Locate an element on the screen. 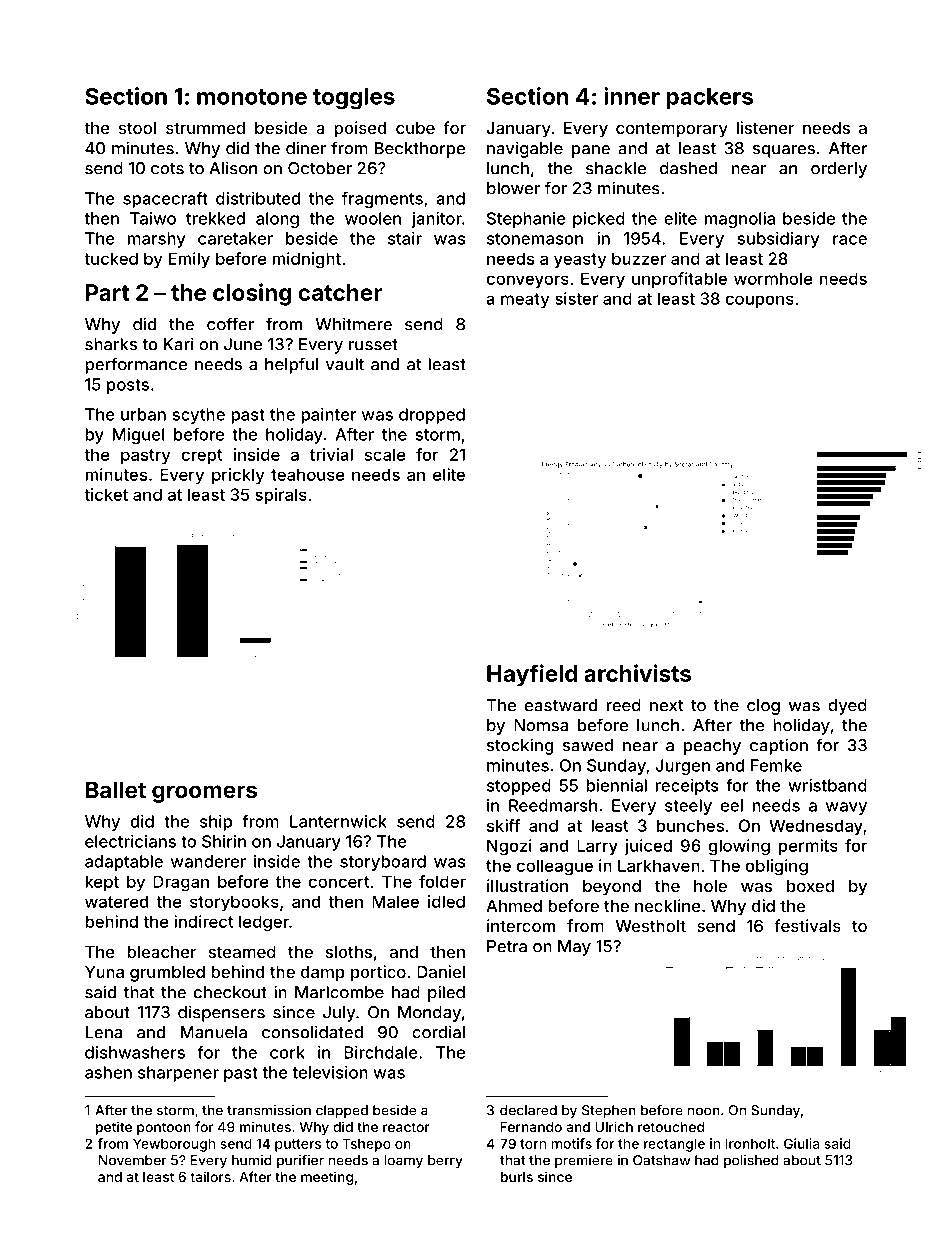  dishwashers is located at coordinates (135, 1052).
